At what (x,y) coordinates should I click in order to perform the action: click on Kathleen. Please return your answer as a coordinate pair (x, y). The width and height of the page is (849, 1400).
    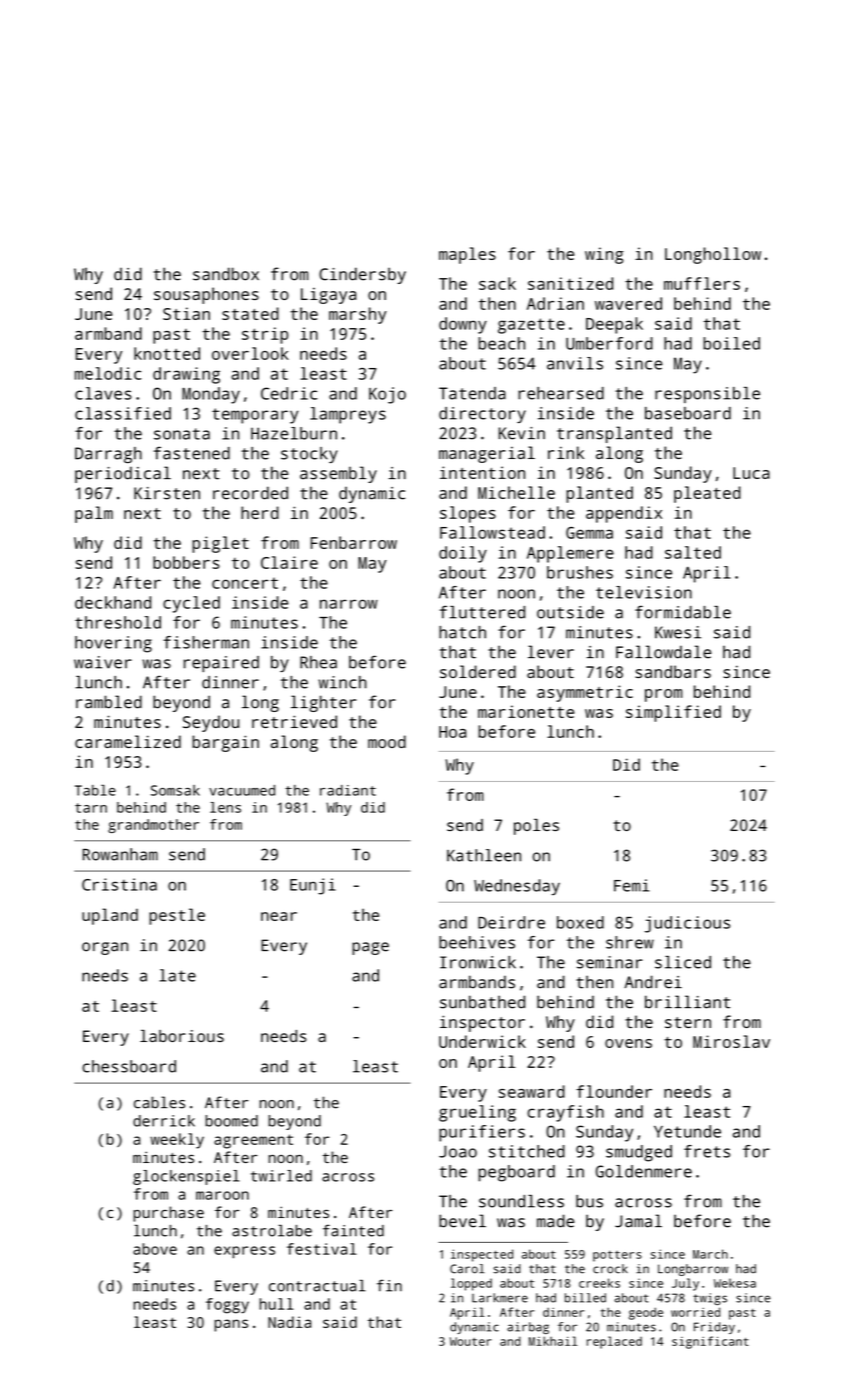
    Looking at the image, I should click on (484, 855).
